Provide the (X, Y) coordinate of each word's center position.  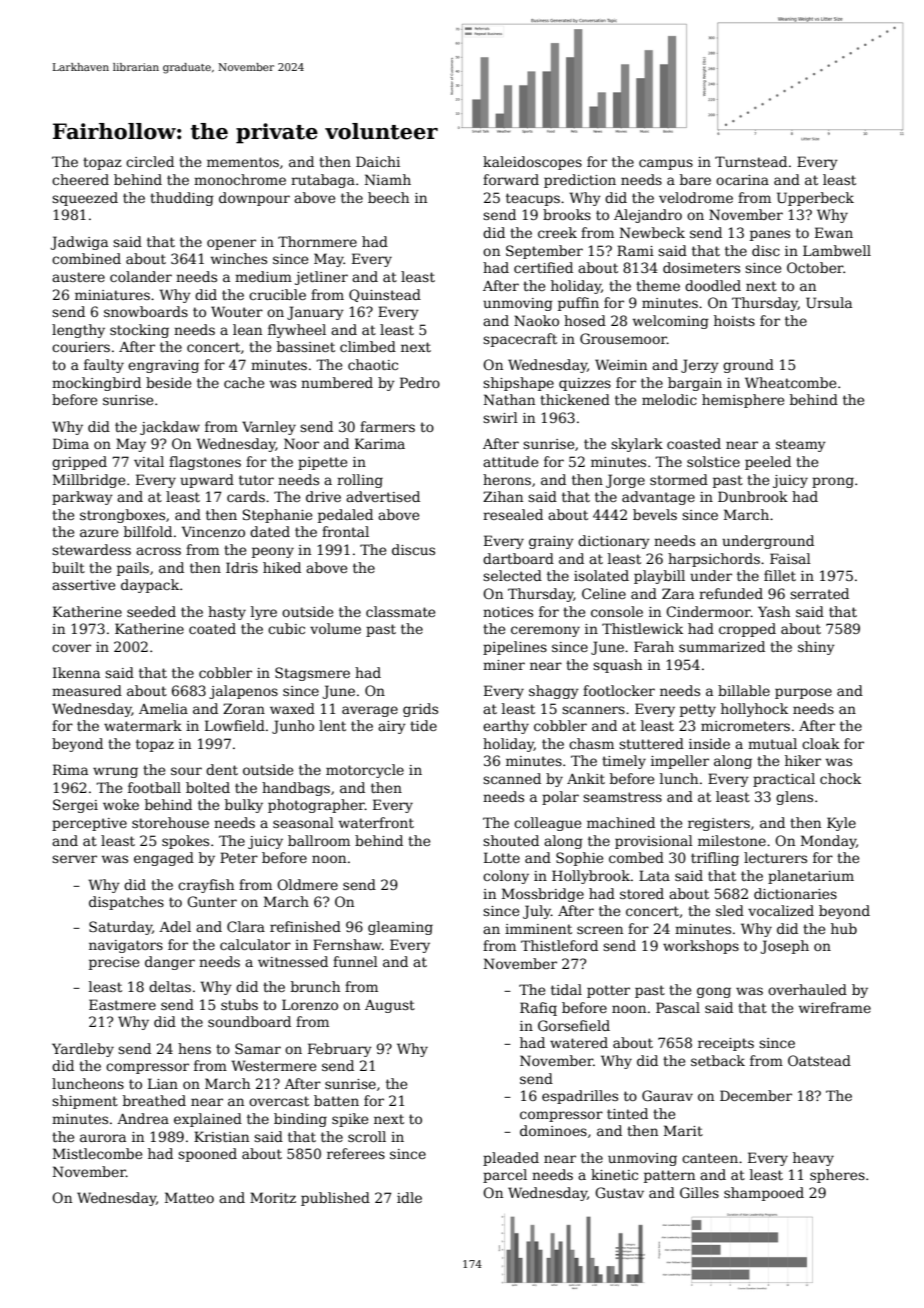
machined (621, 822)
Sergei (75, 806)
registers (719, 824)
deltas (170, 986)
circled (150, 161)
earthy (506, 727)
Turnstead (751, 161)
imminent (538, 929)
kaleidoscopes (532, 163)
